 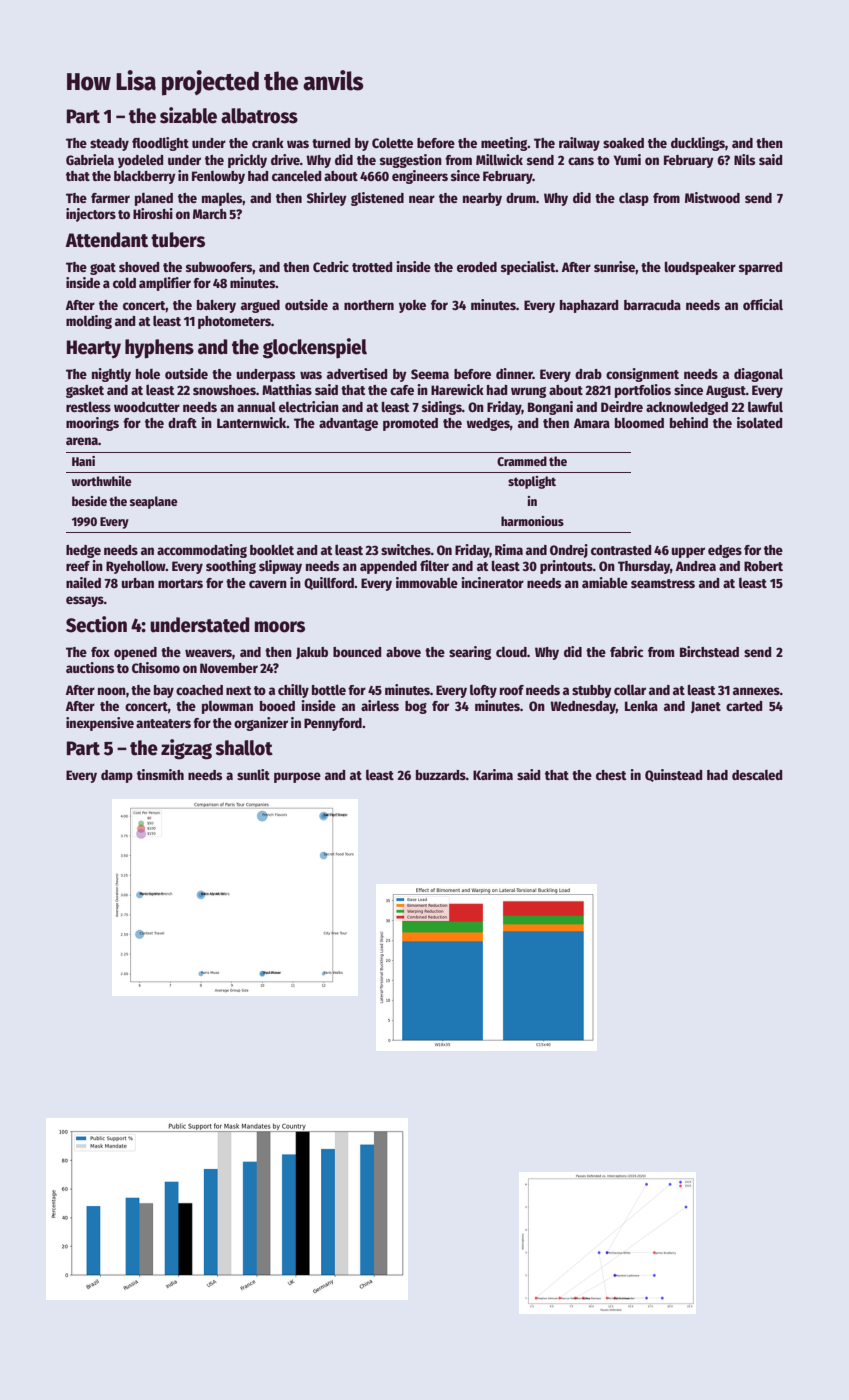 What do you see at coordinates (117, 776) in the image?
I see `damp` at bounding box center [117, 776].
